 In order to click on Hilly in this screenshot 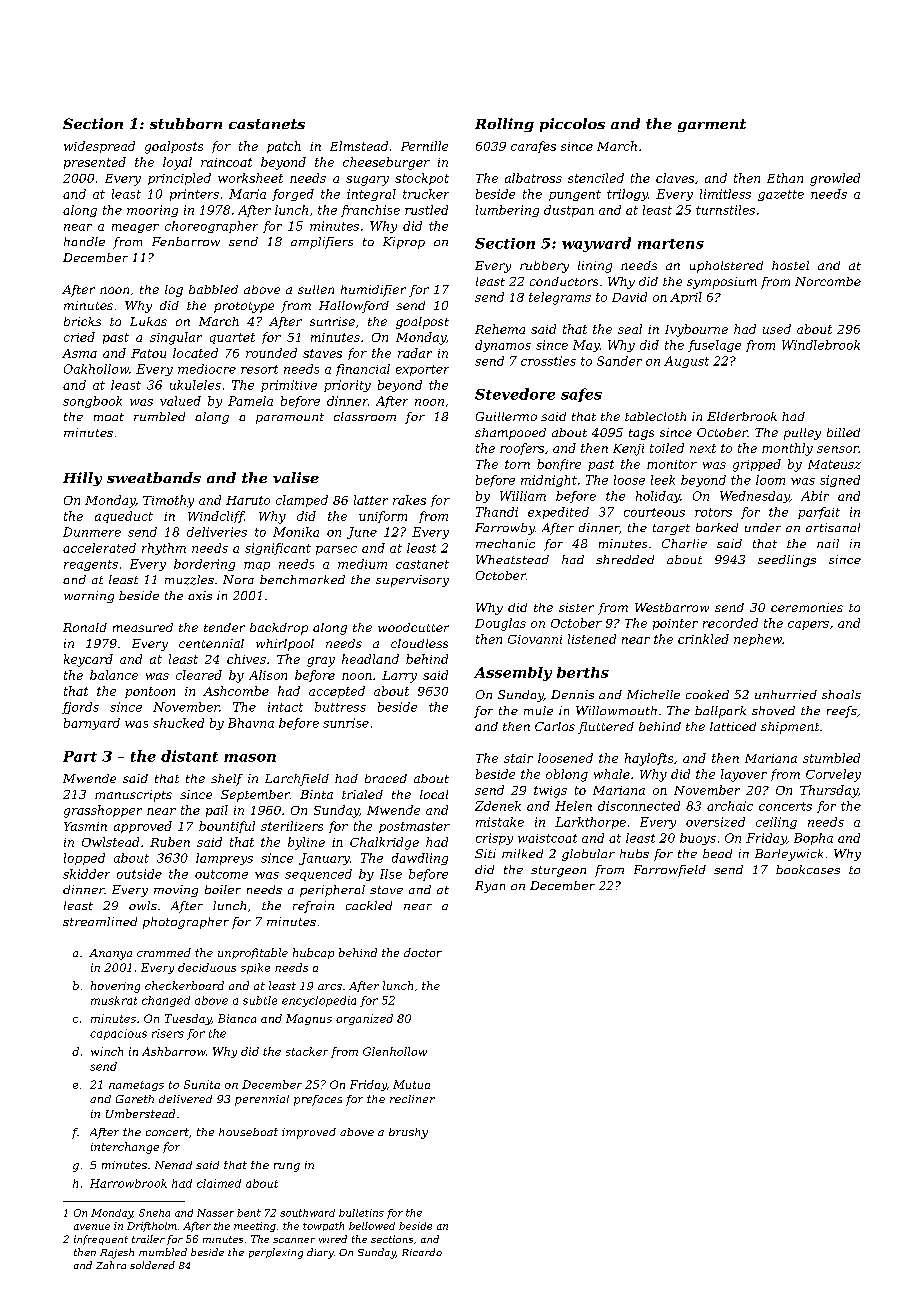, I will do `click(82, 479)`.
